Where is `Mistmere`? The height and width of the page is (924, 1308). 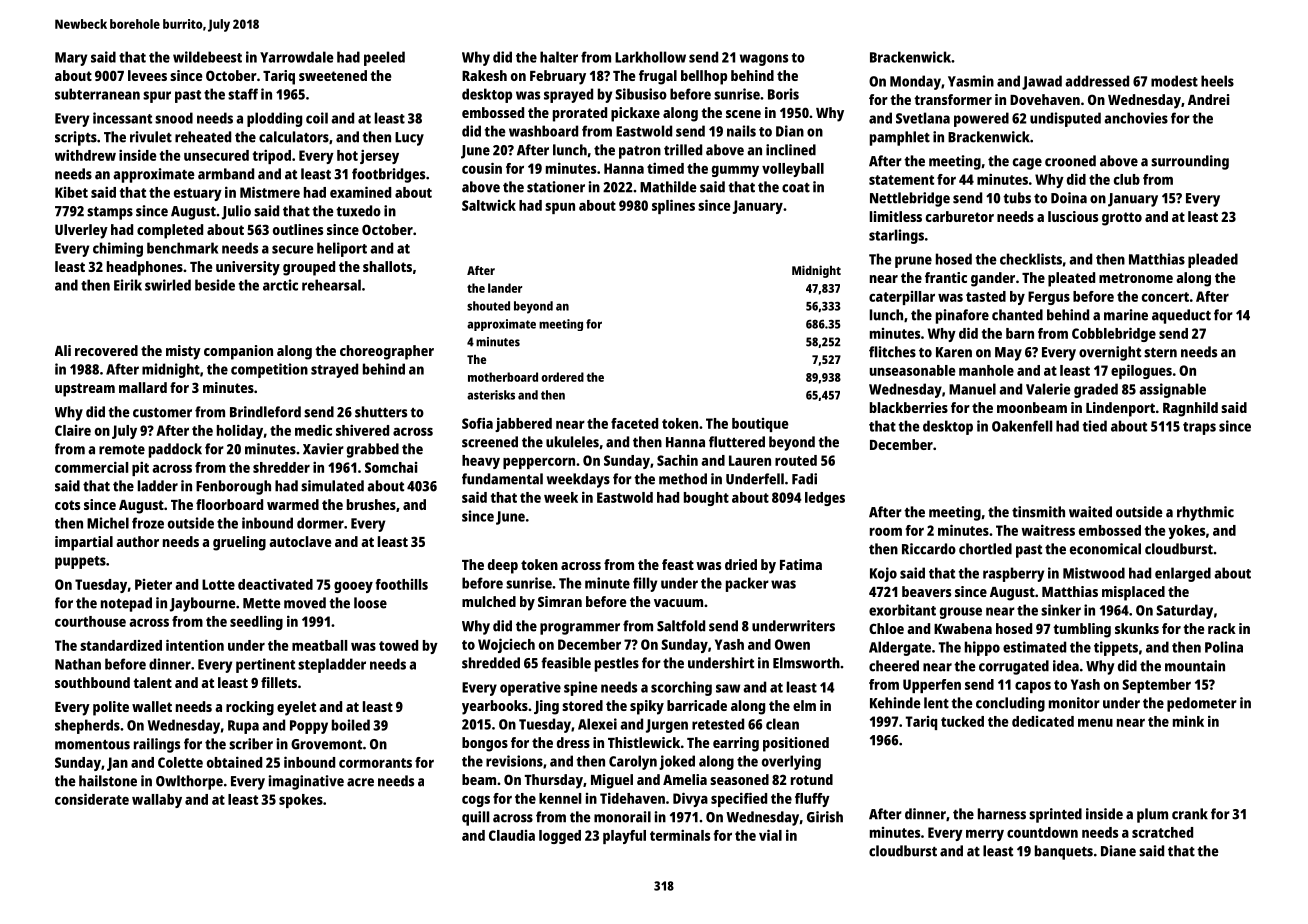
Mistmere is located at coordinates (270, 192).
